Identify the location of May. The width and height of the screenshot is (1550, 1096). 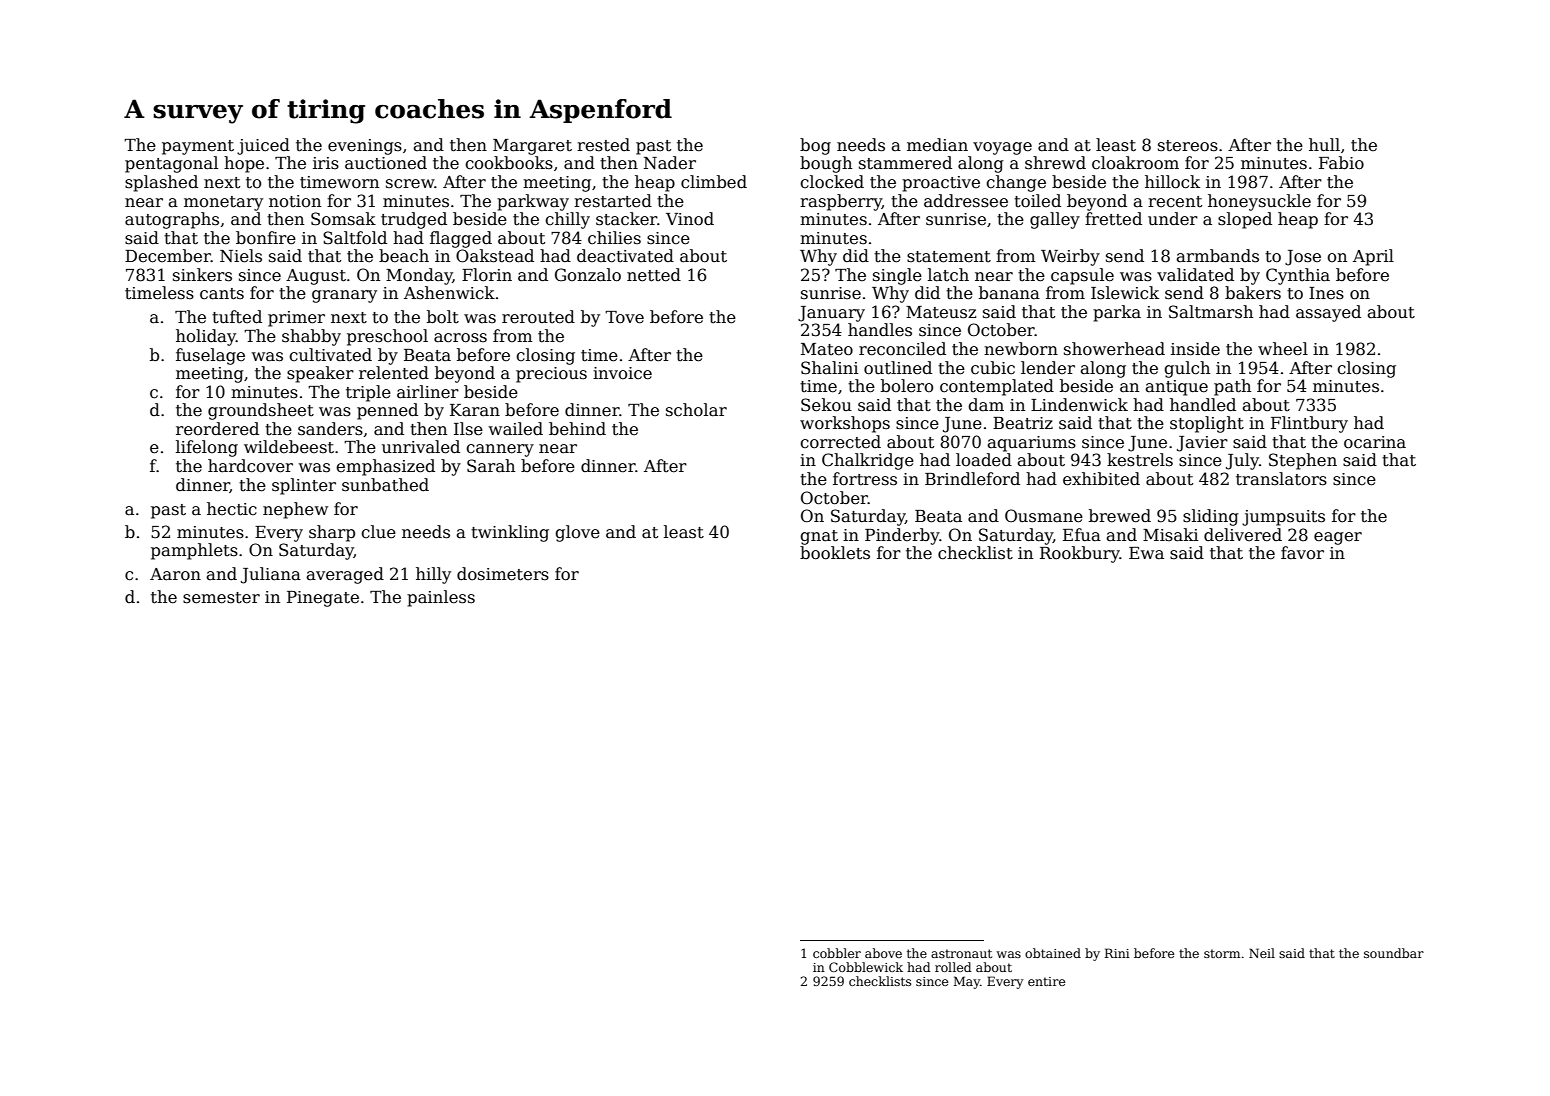
(967, 982).
